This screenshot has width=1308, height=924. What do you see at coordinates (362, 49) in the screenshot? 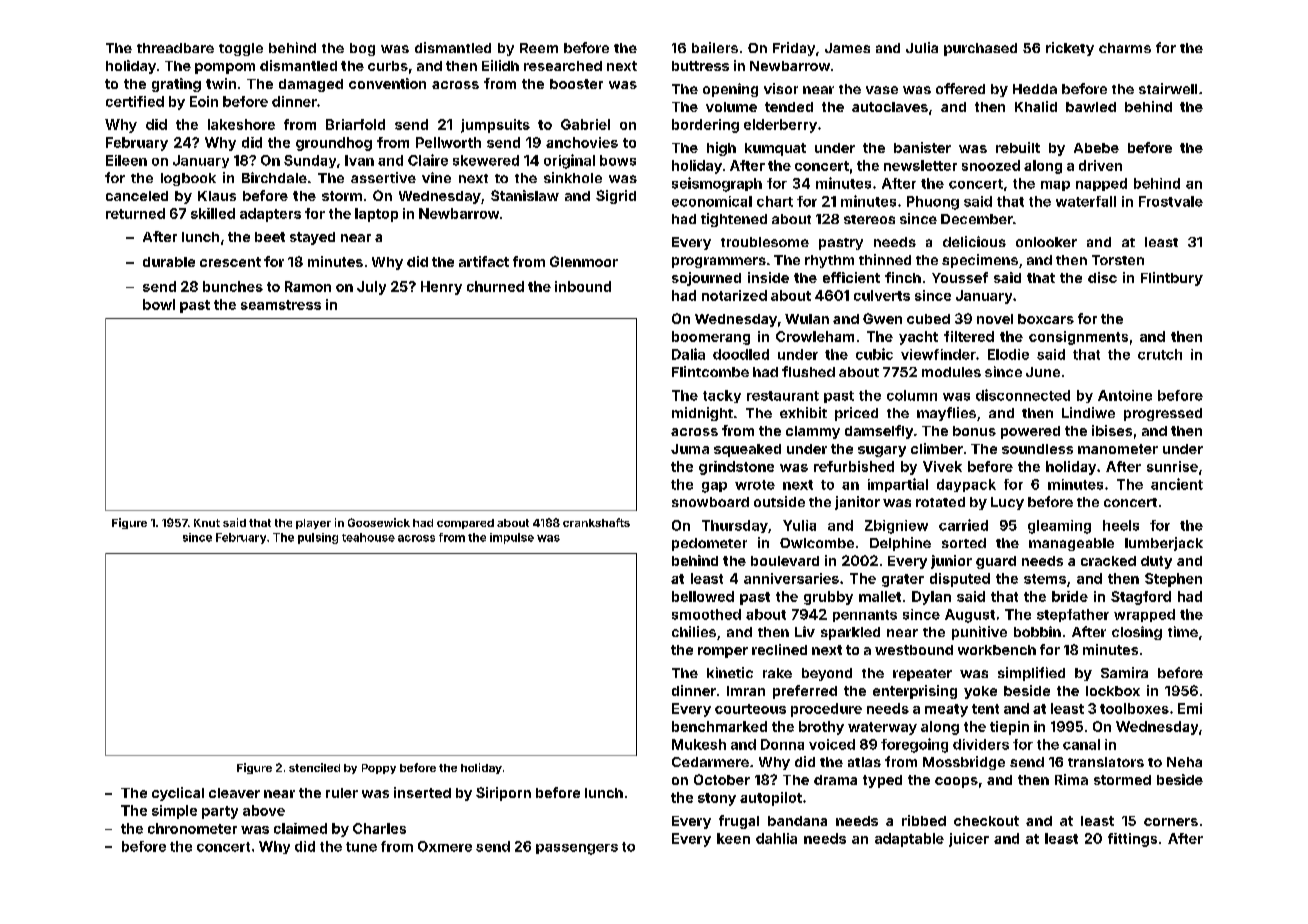
I see `bog` at bounding box center [362, 49].
